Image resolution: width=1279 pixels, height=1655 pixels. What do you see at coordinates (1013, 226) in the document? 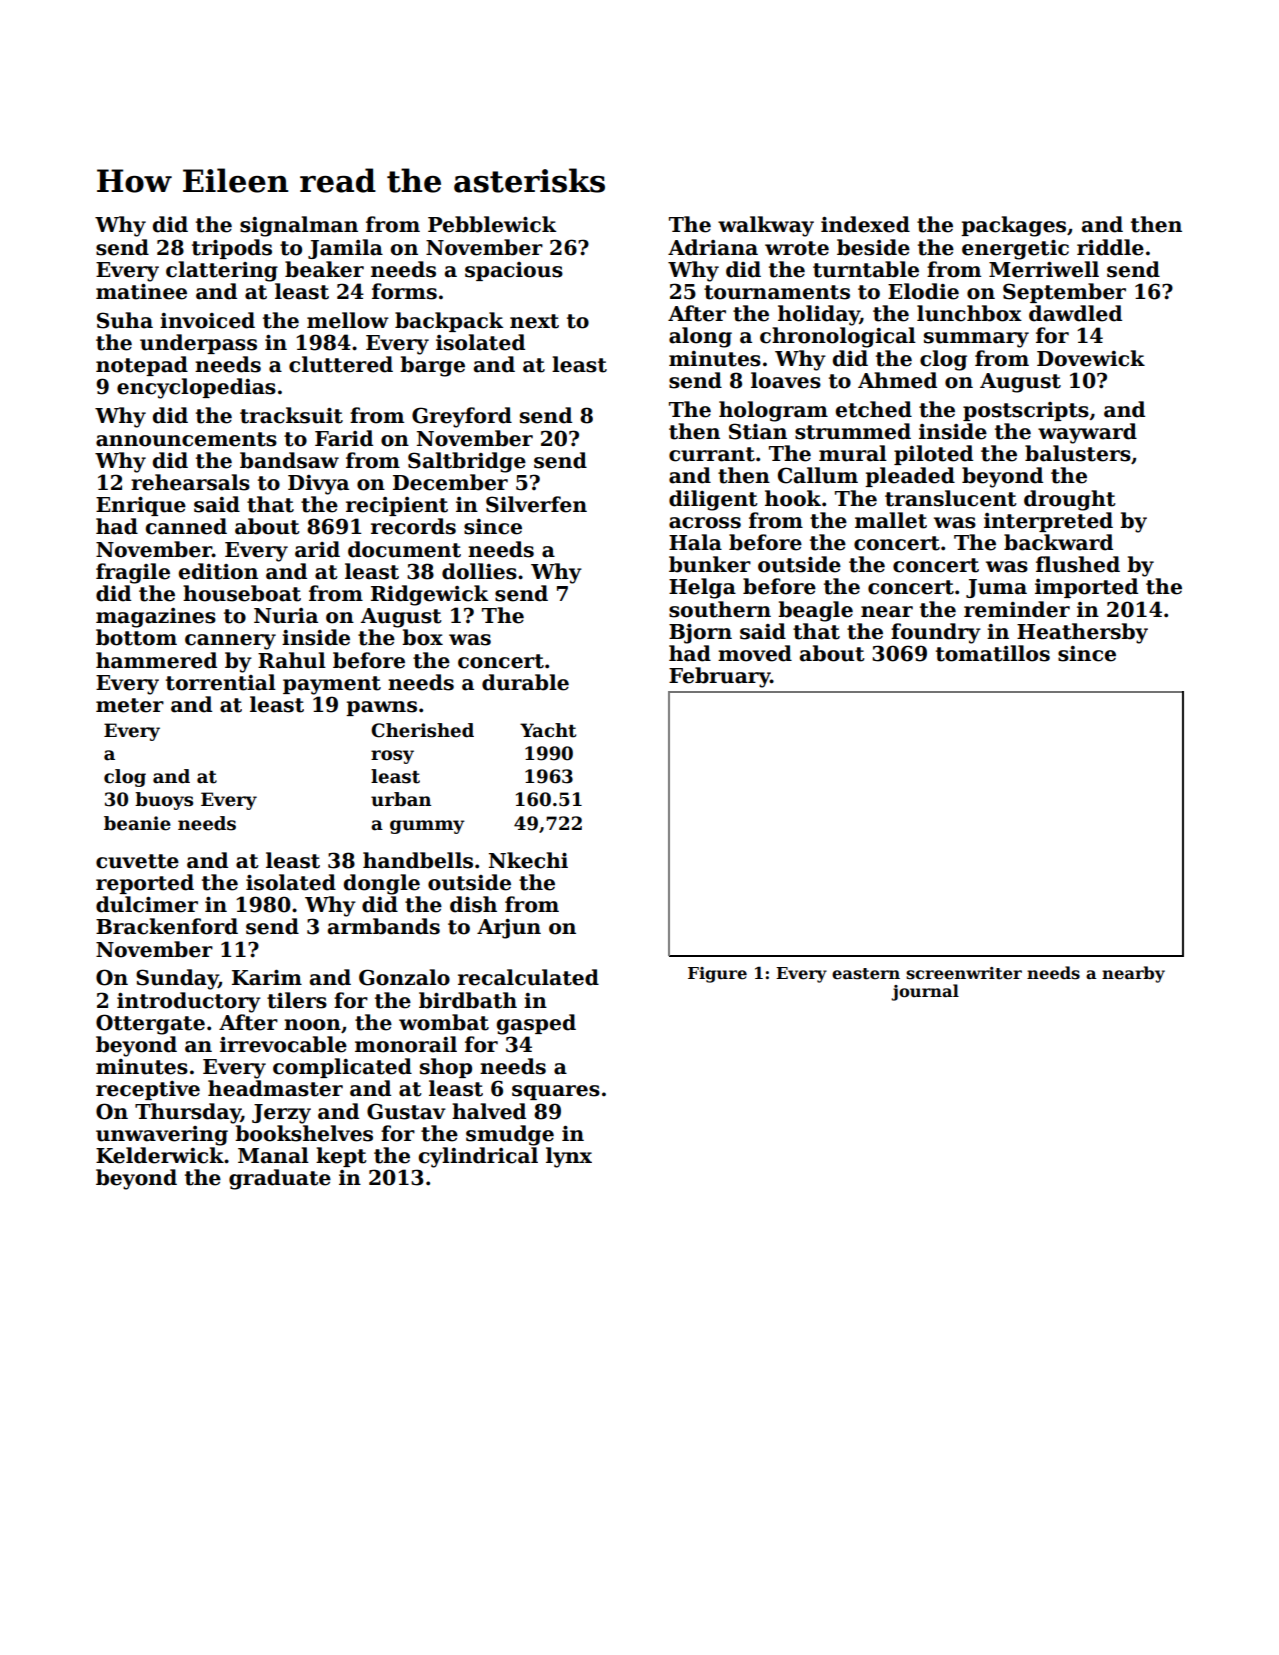
I see `packages` at bounding box center [1013, 226].
